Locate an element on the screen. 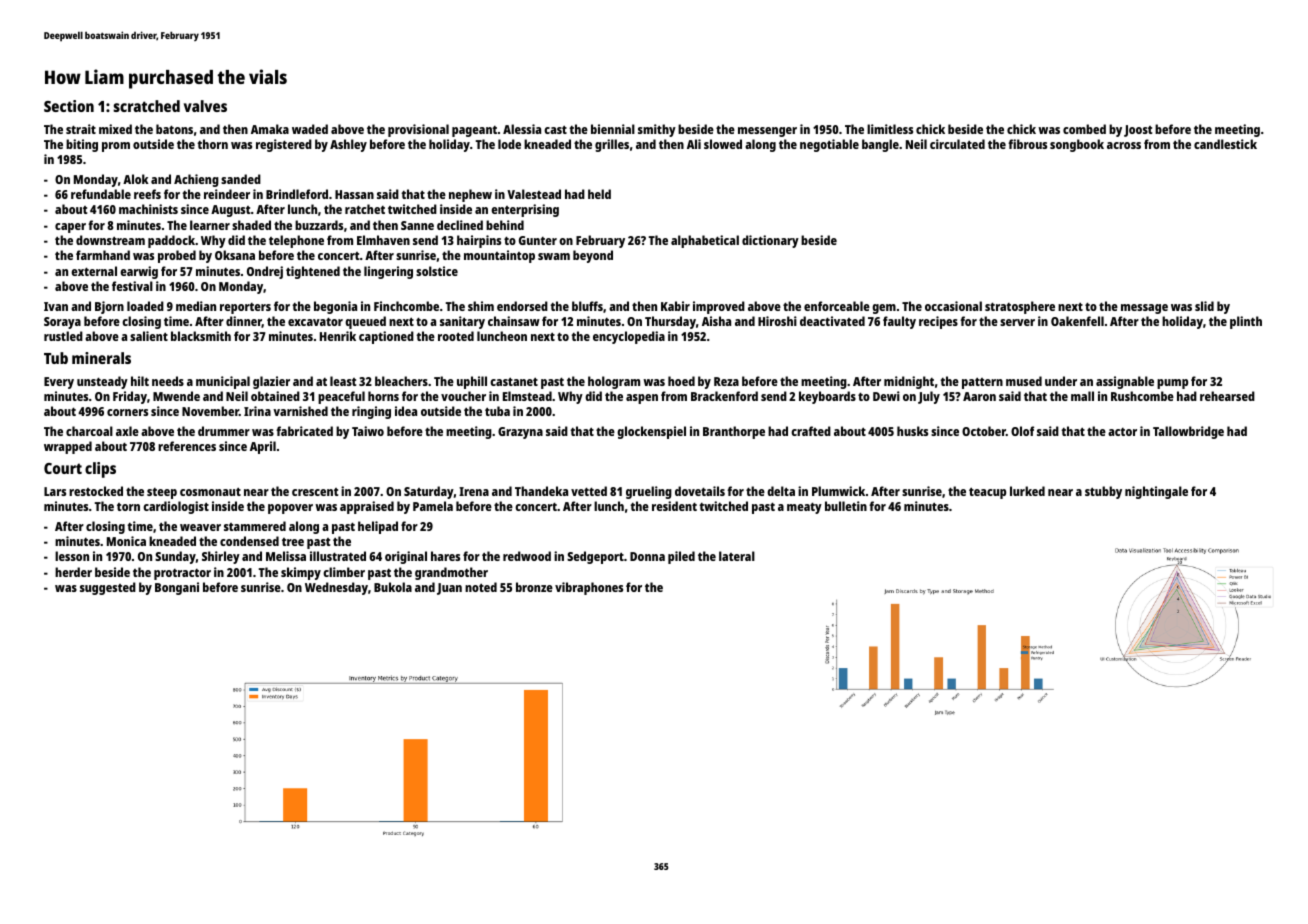 This screenshot has height=924, width=1308. corners is located at coordinates (127, 412).
